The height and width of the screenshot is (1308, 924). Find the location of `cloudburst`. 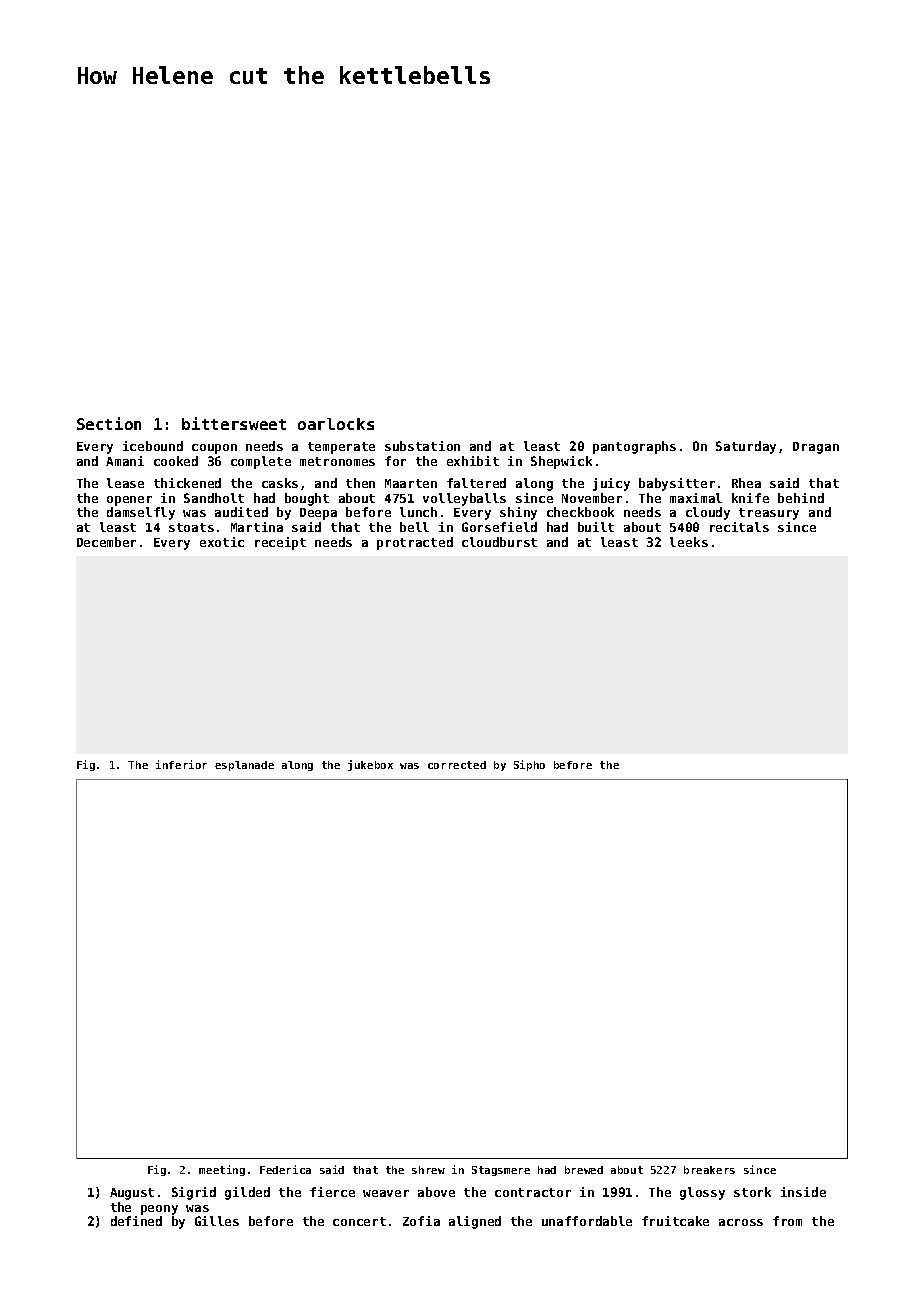

cloudburst is located at coordinates (499, 542).
